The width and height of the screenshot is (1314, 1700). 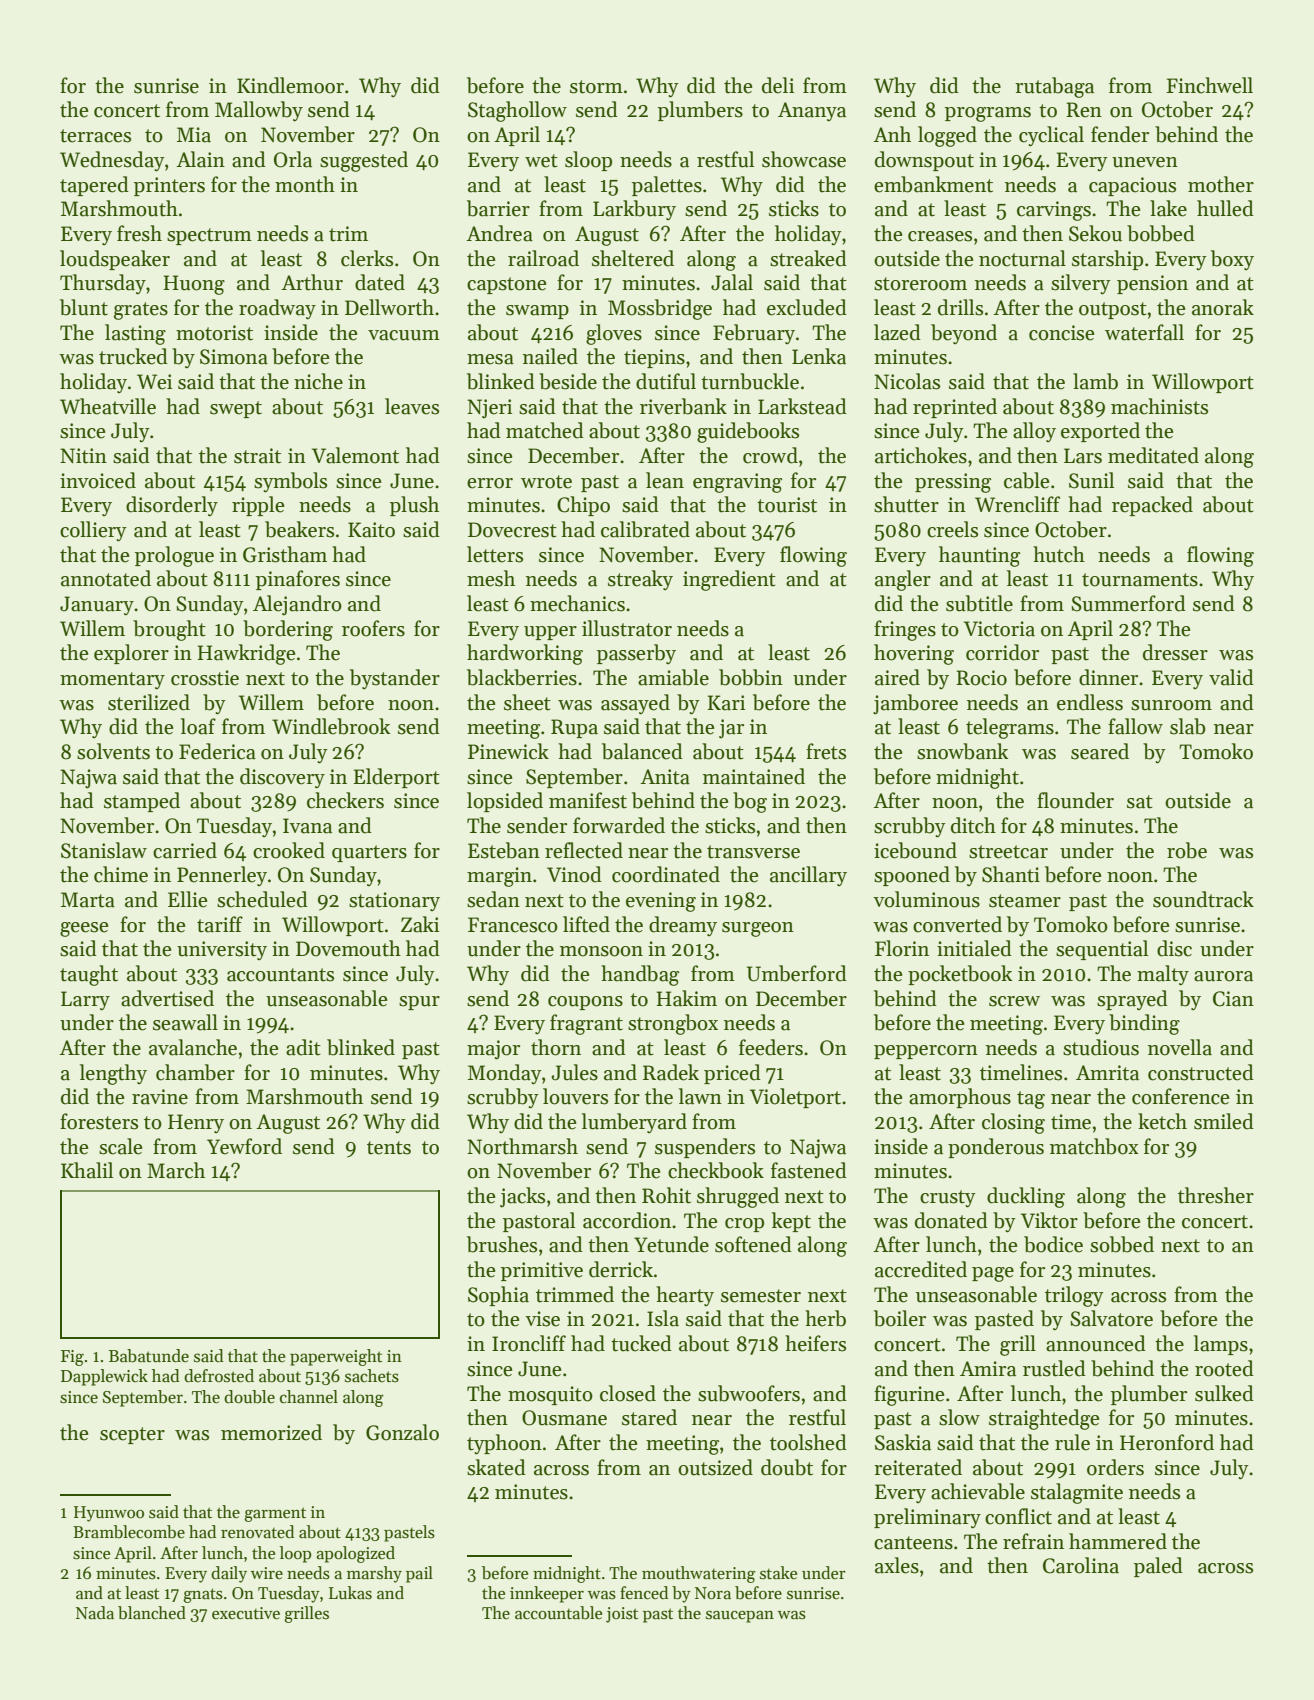 What do you see at coordinates (491, 578) in the screenshot?
I see `mesh` at bounding box center [491, 578].
